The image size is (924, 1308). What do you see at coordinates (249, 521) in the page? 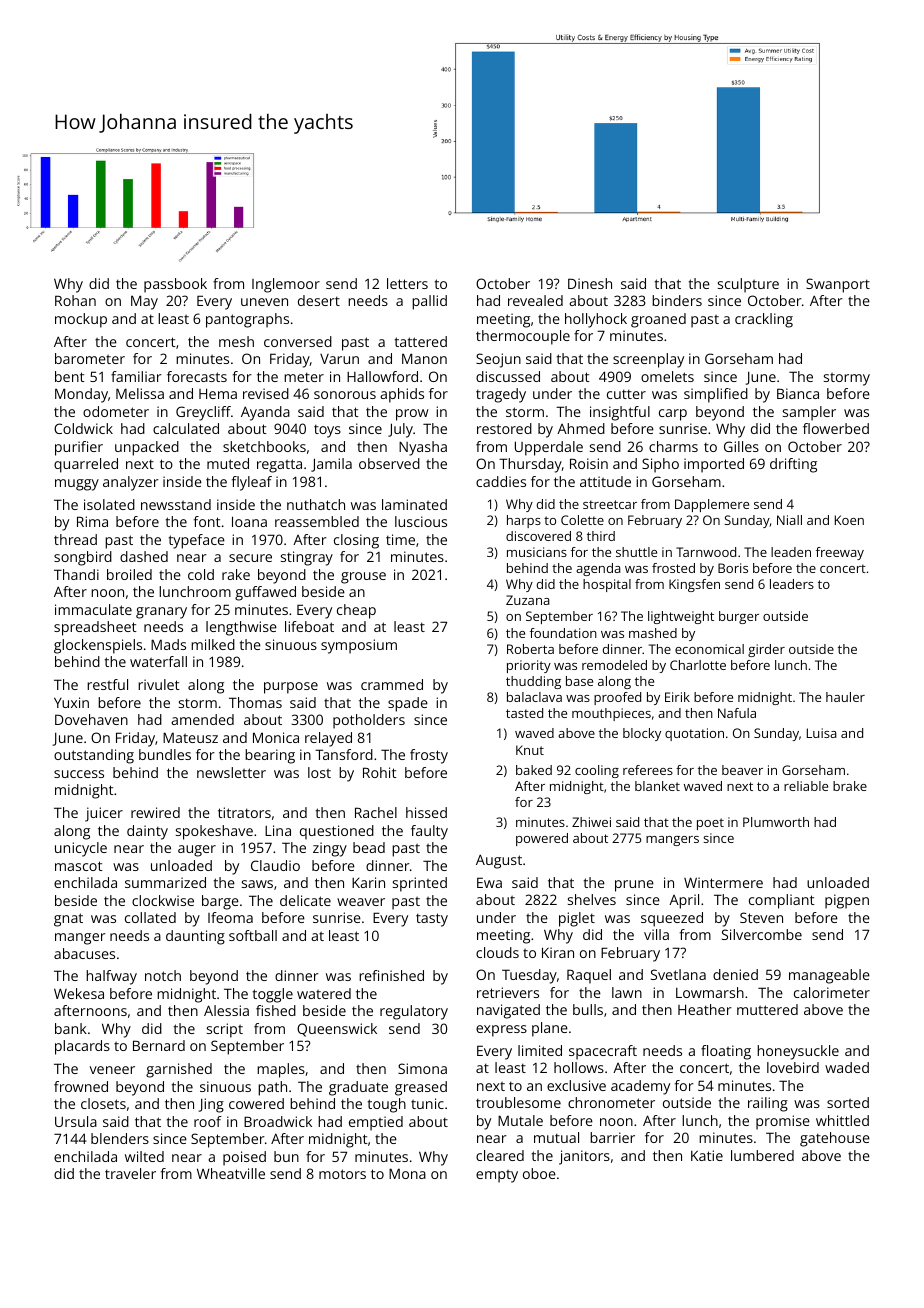
I see `Ioana` at bounding box center [249, 521].
